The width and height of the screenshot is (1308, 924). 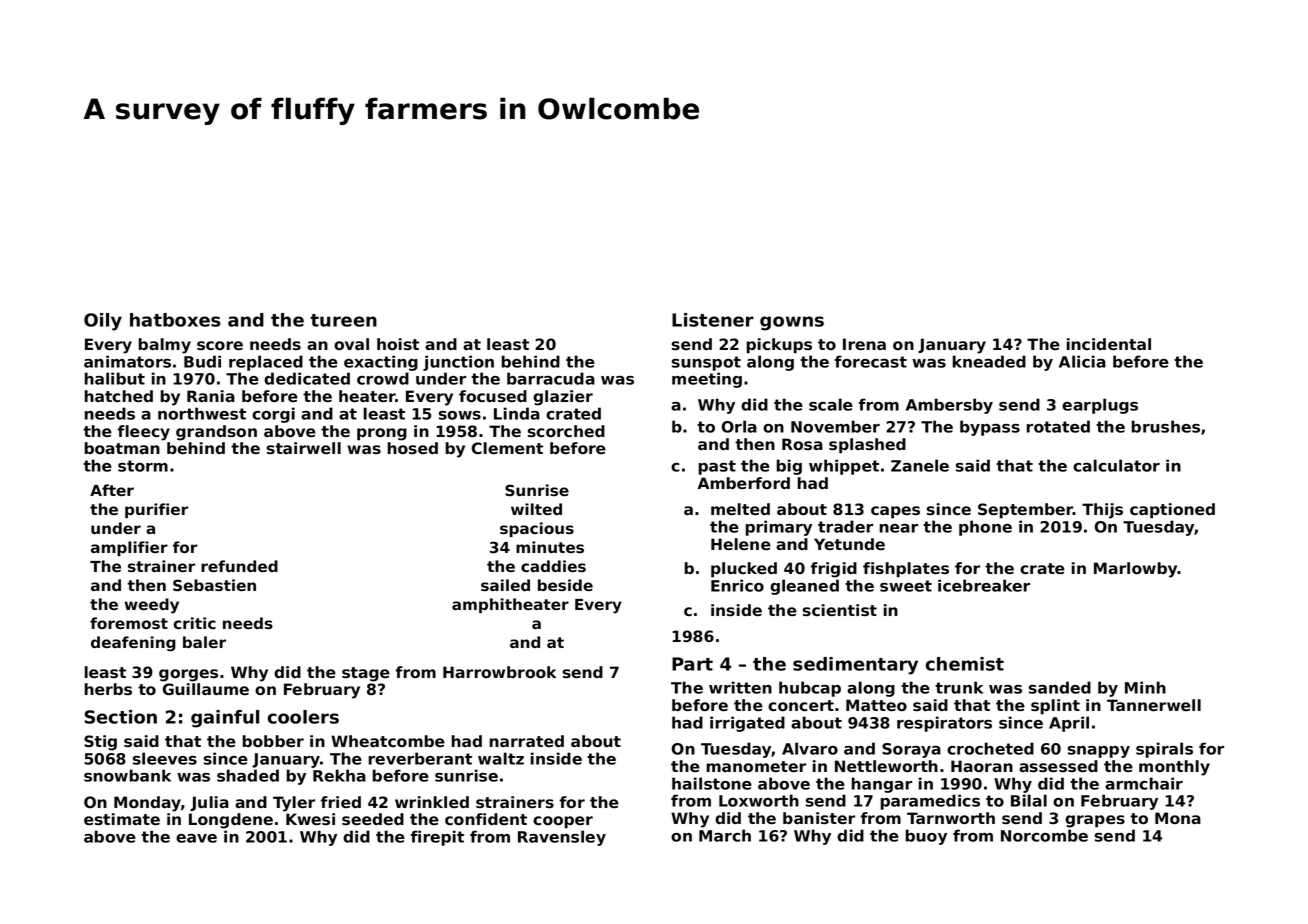 What do you see at coordinates (553, 566) in the screenshot?
I see `caddies` at bounding box center [553, 566].
